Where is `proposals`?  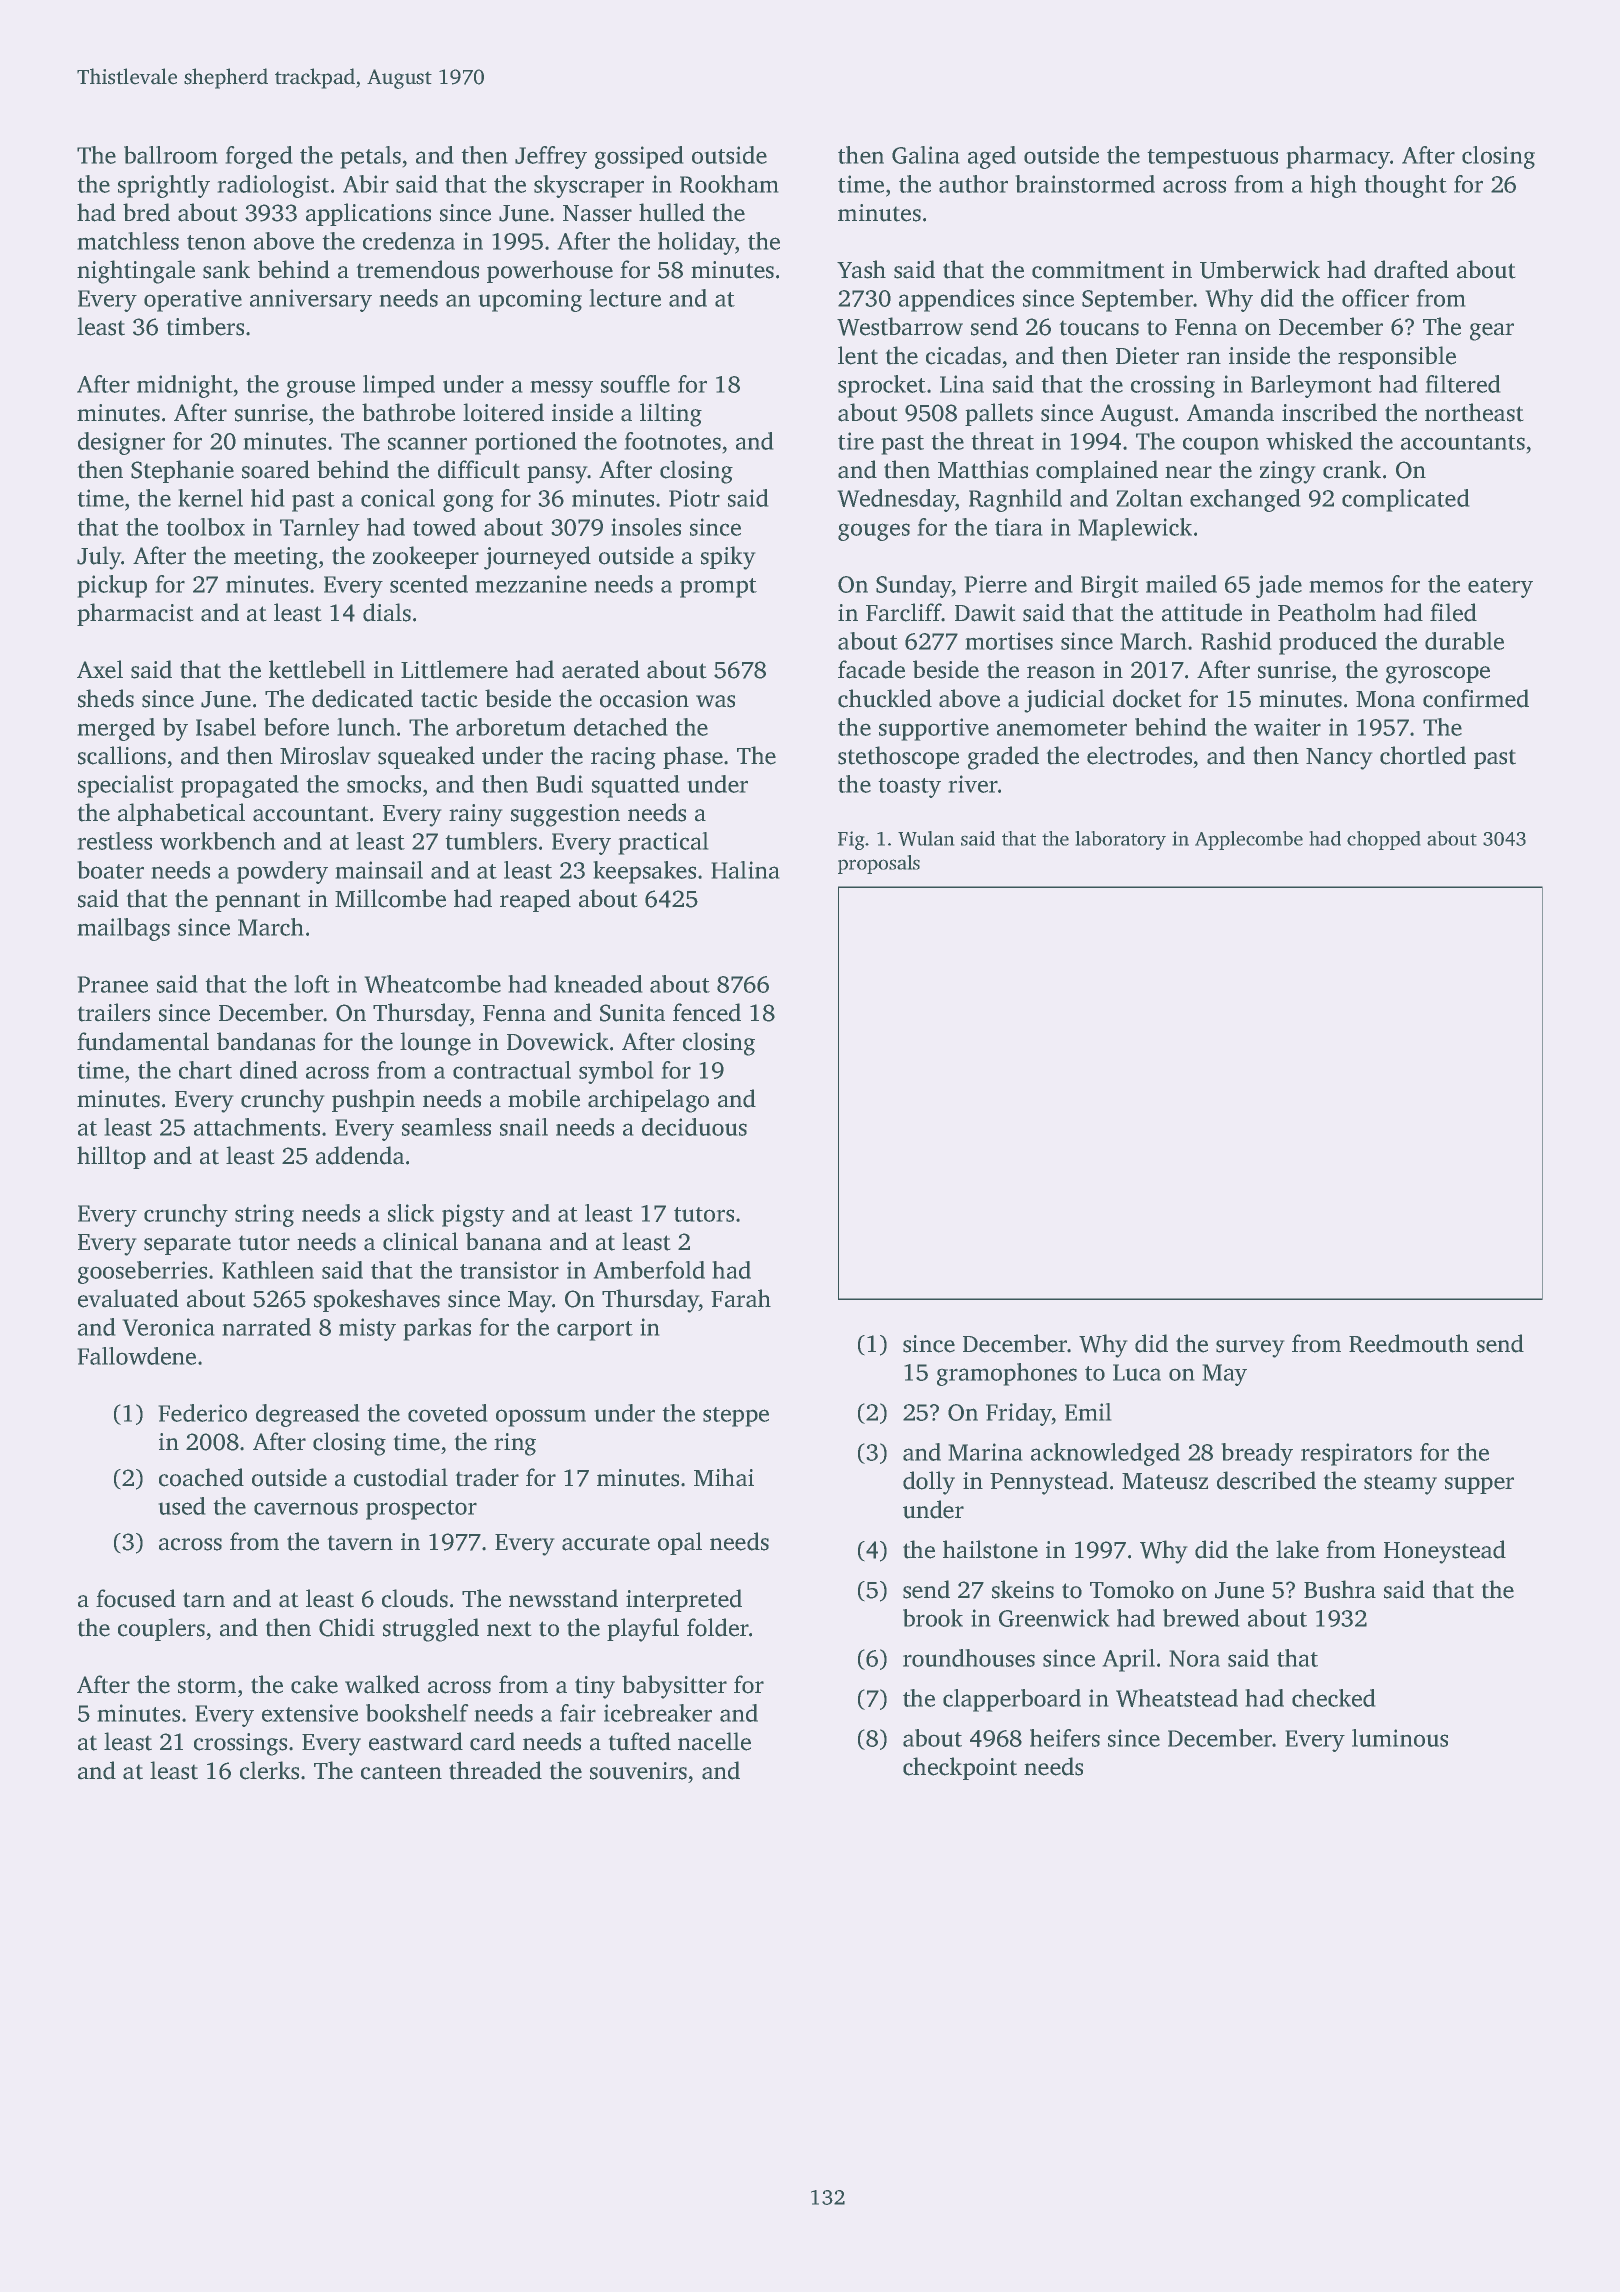
proposals is located at coordinates (879, 864).
